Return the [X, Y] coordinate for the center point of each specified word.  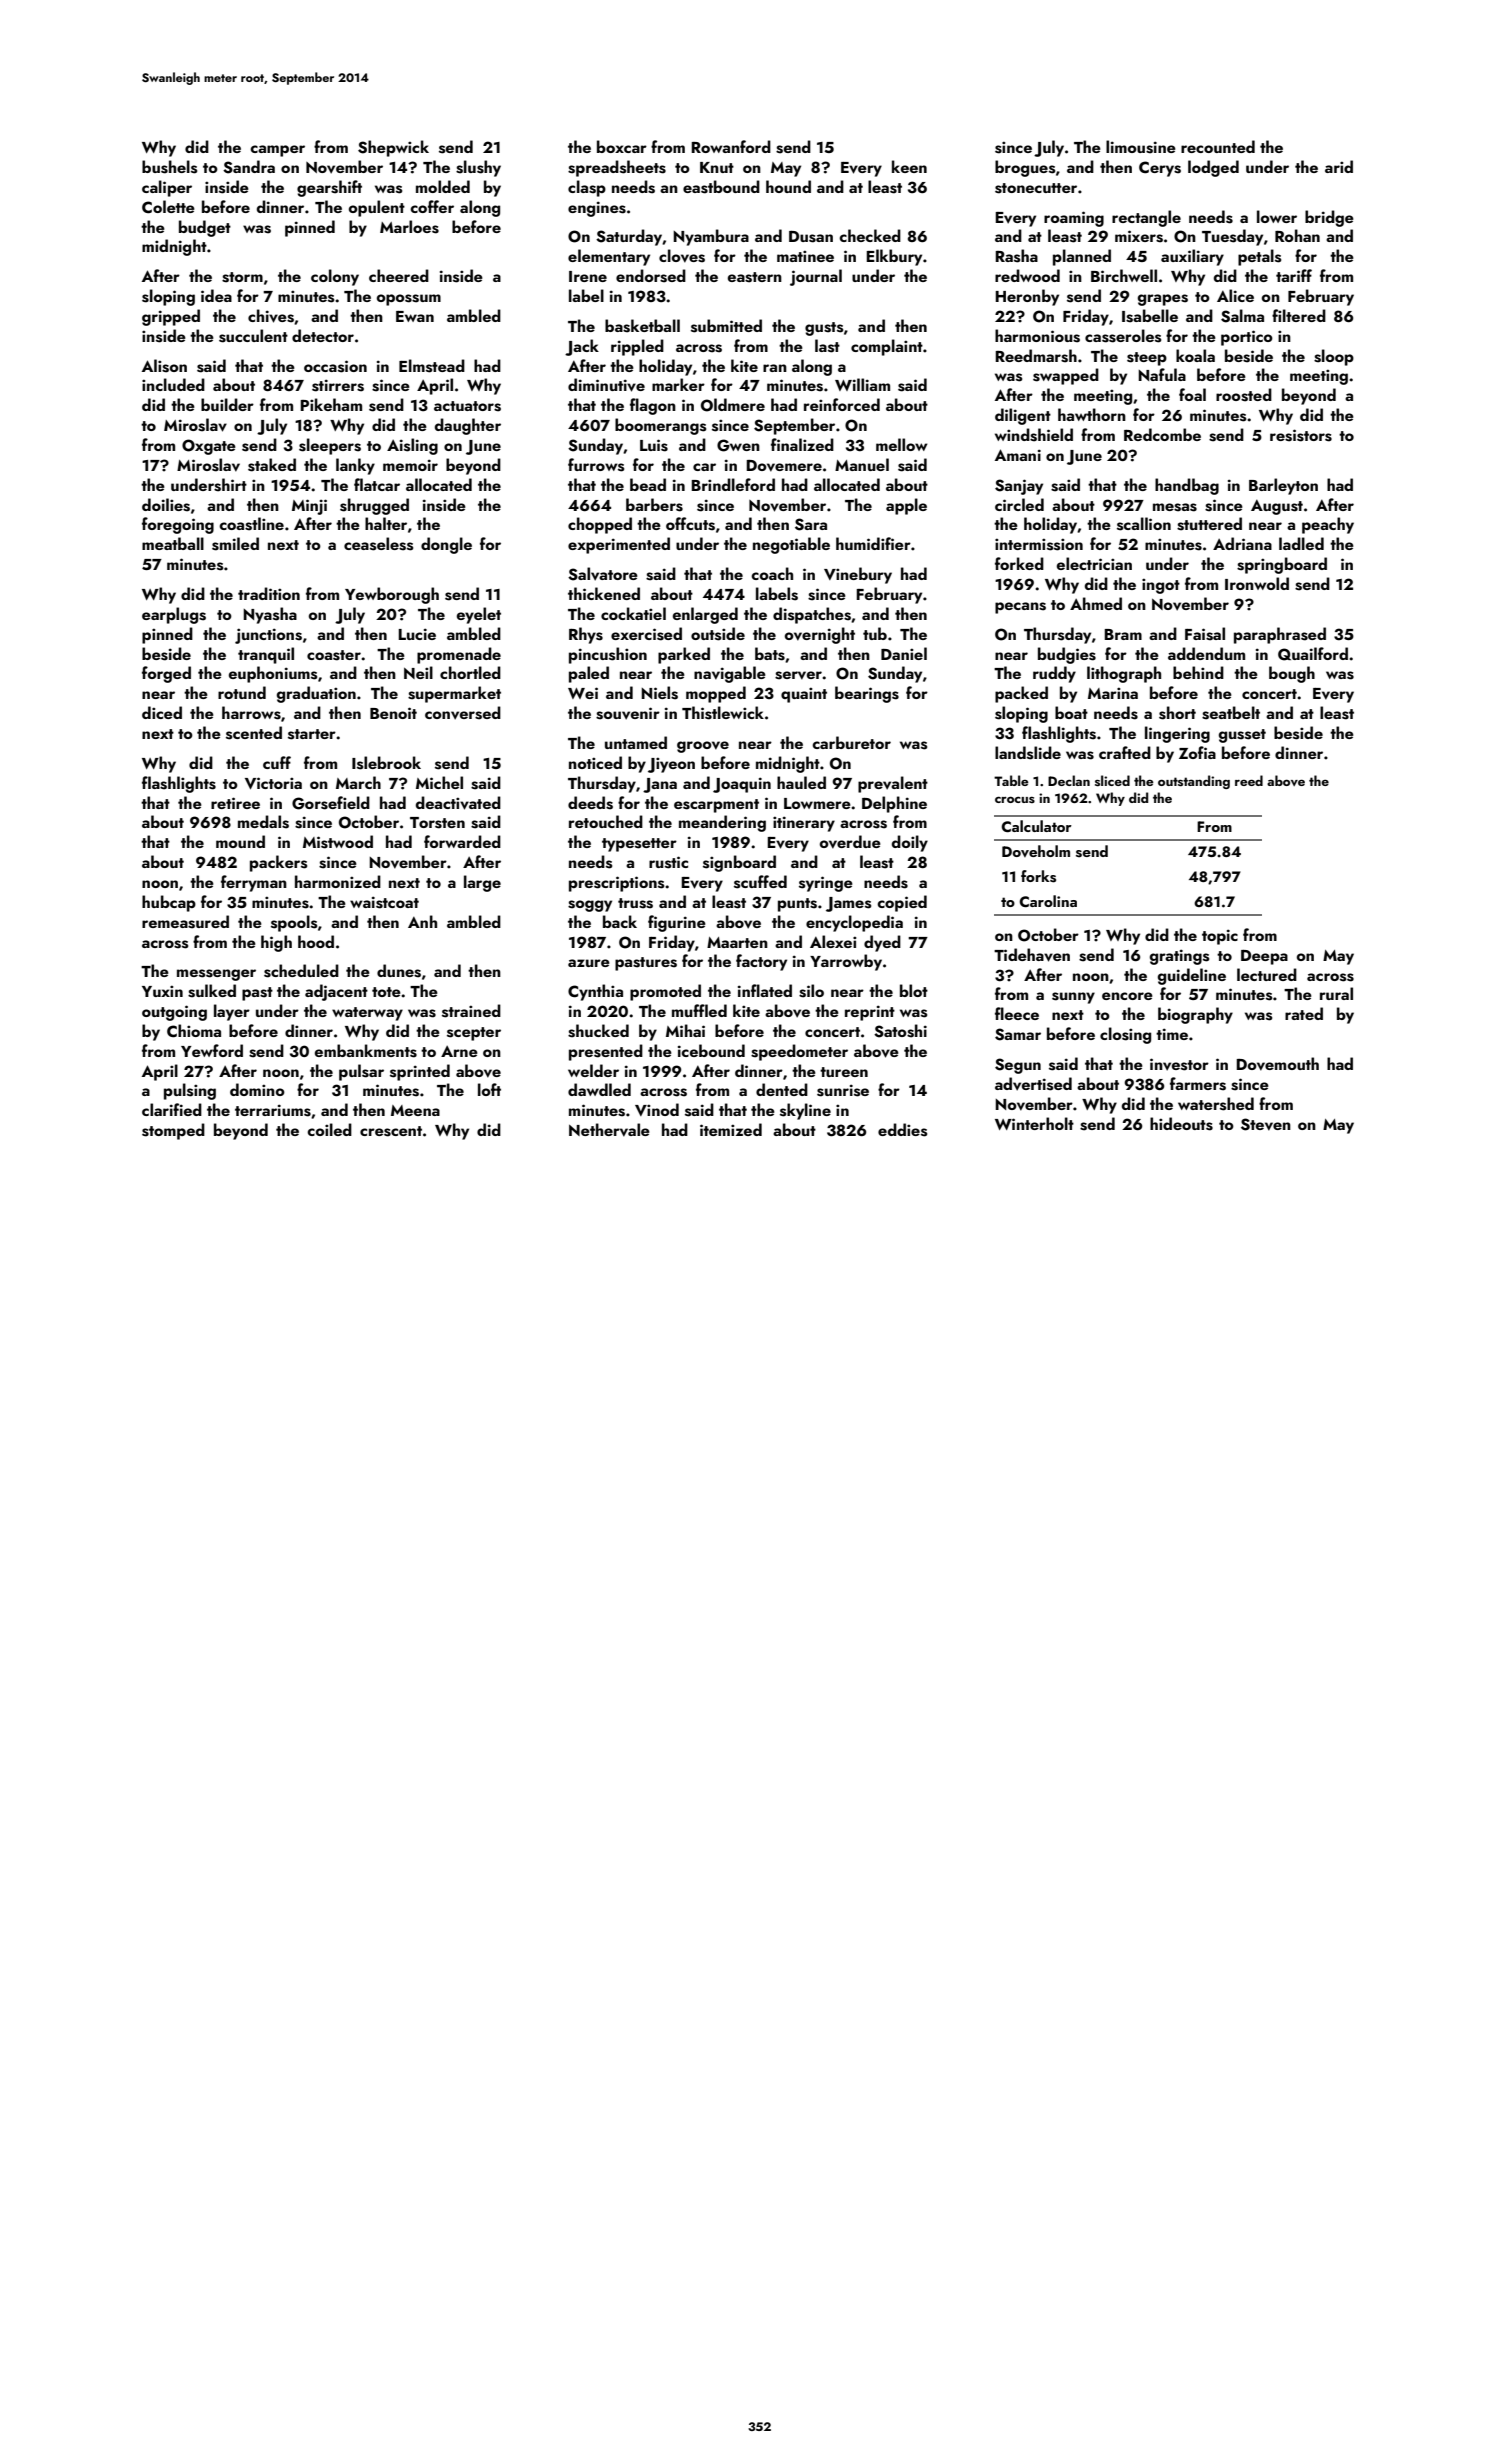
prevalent [893, 784]
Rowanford [731, 146]
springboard [1282, 565]
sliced [1112, 781]
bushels [169, 167]
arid [1339, 166]
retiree [235, 803]
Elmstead [432, 366]
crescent [391, 1131]
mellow [902, 444]
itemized [731, 1129]
